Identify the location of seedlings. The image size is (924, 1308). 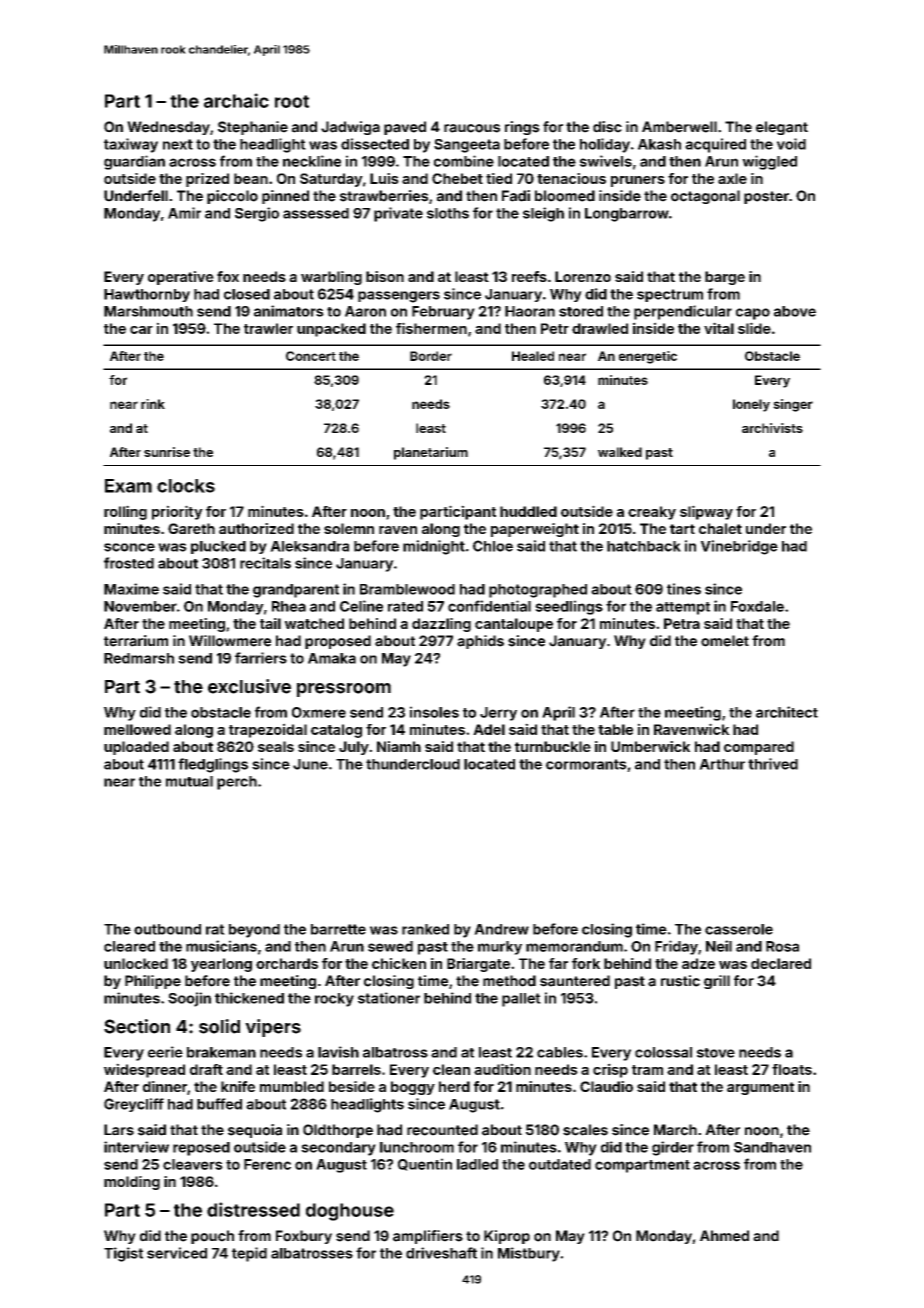
(569, 607).
